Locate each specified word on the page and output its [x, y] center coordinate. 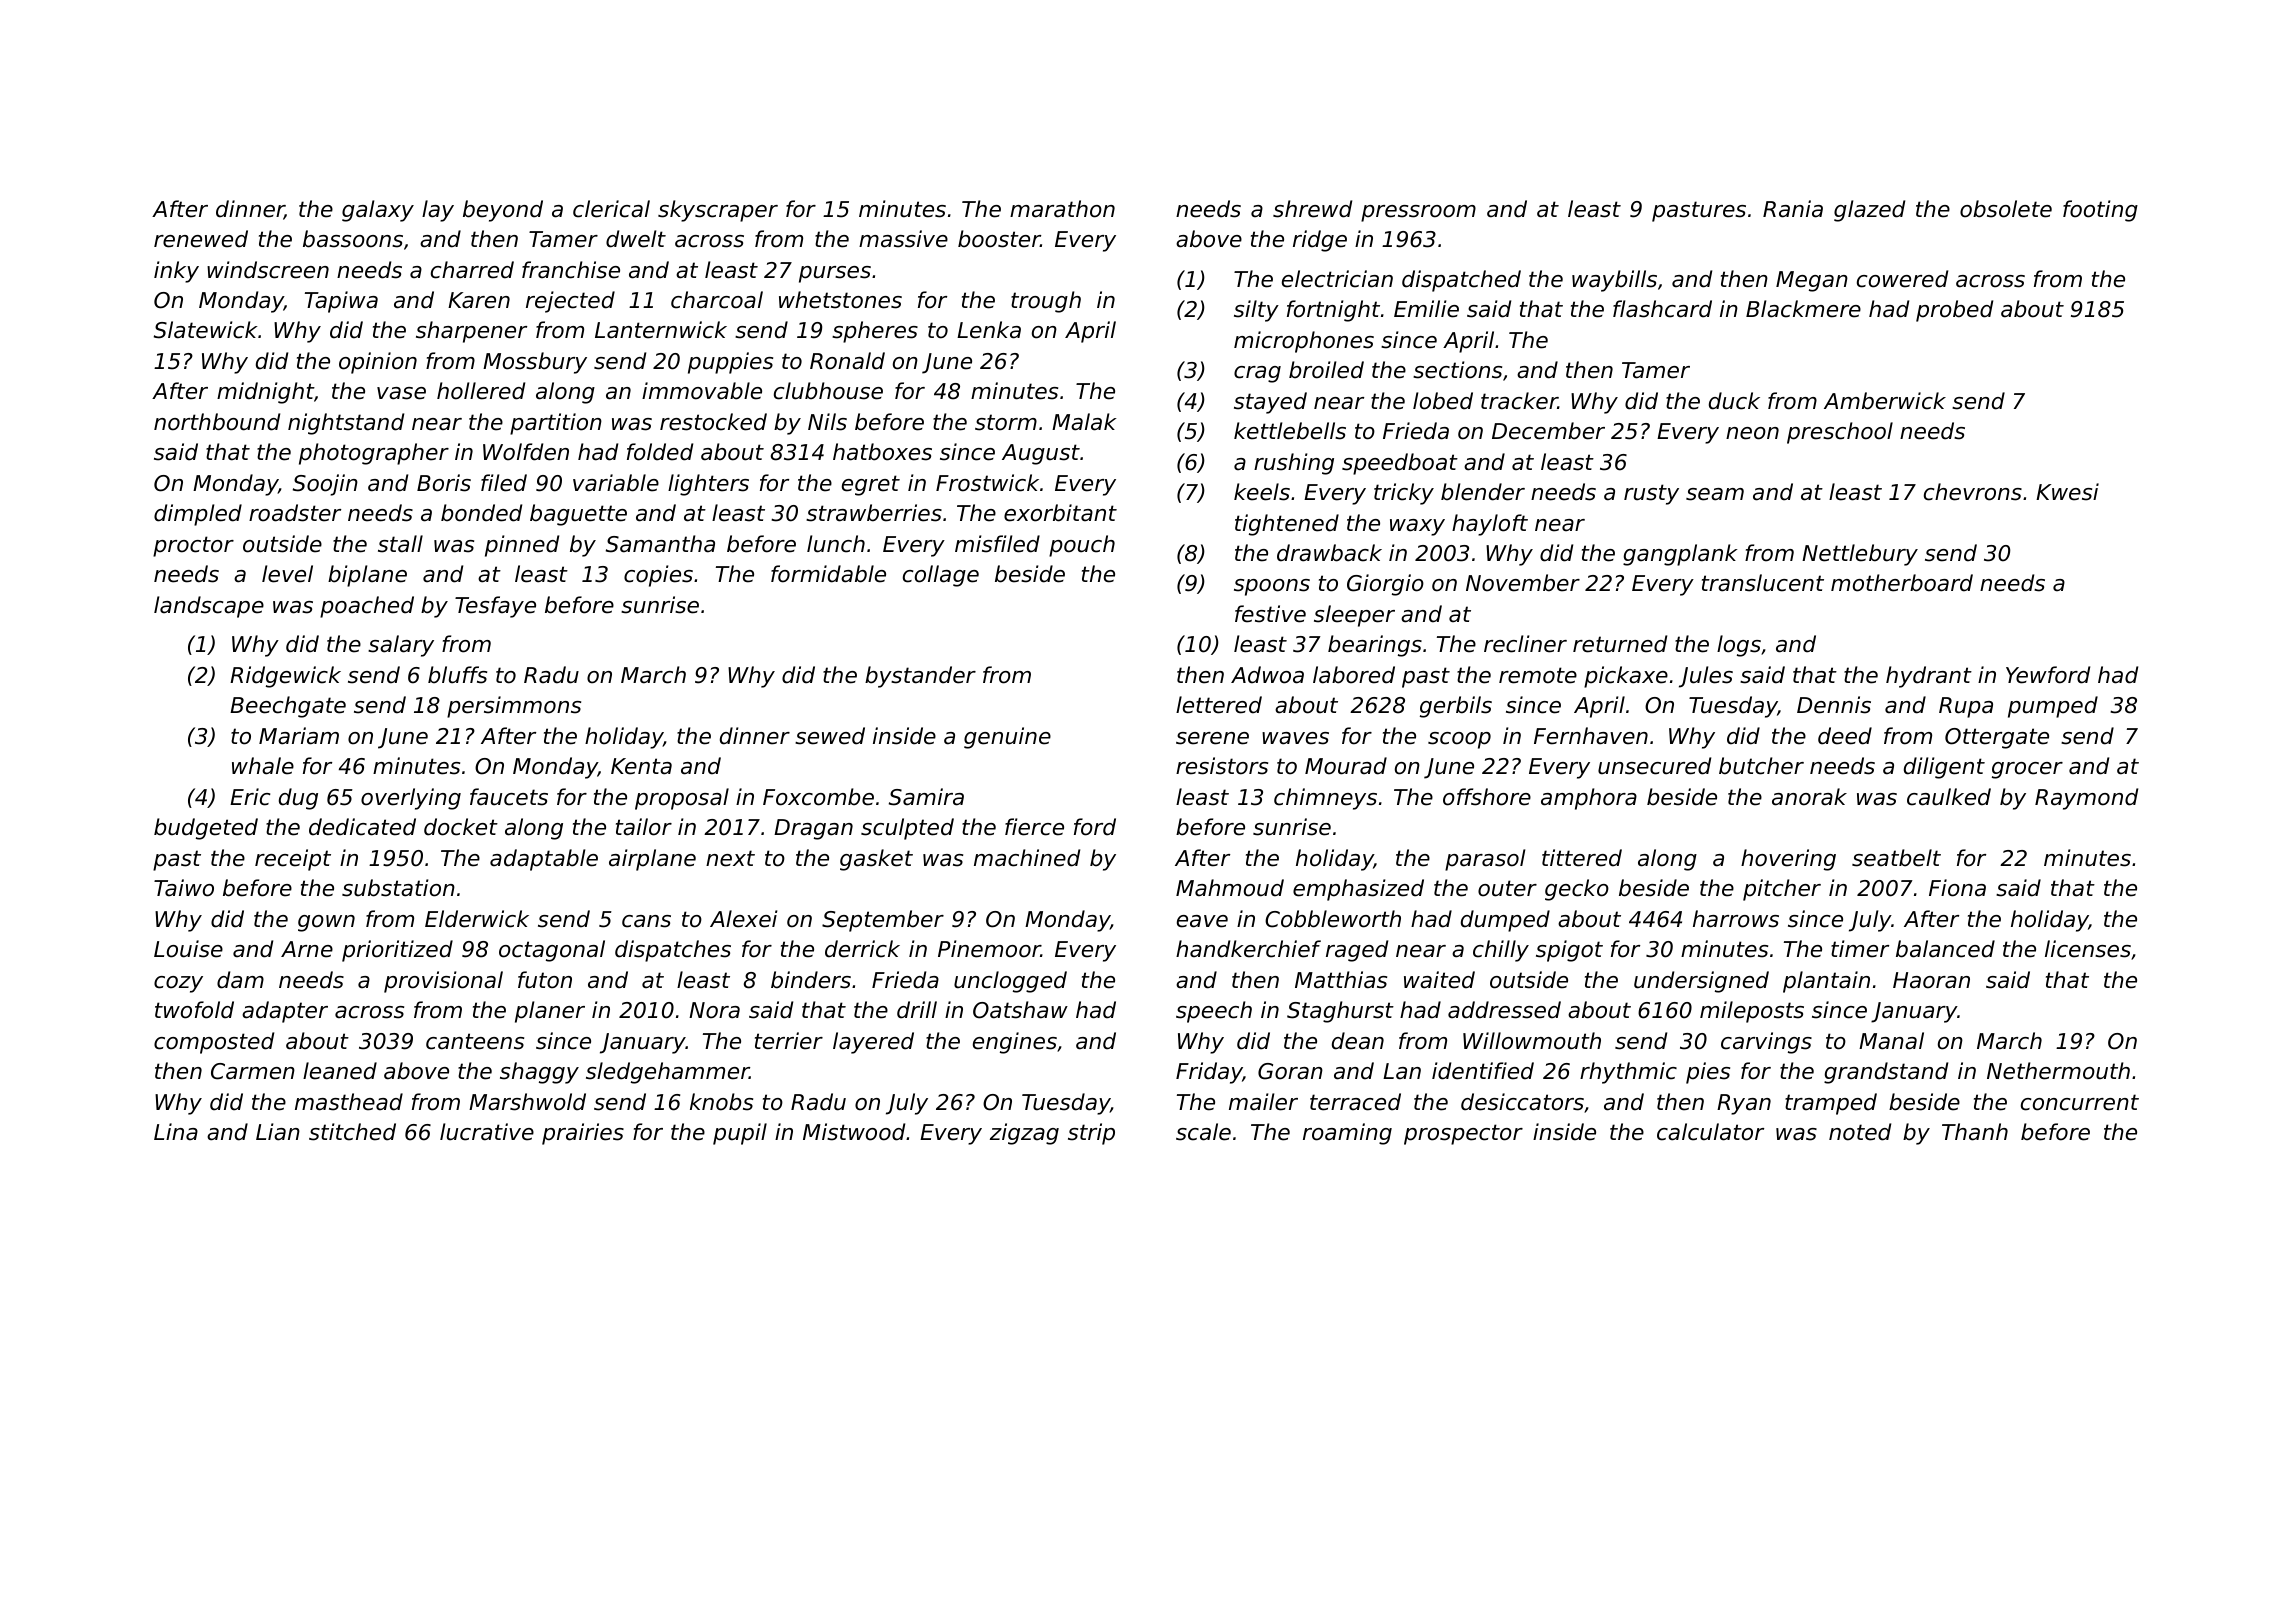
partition [556, 424]
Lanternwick [661, 330]
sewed [830, 736]
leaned [340, 1071]
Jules [1706, 677]
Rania [1793, 209]
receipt [293, 860]
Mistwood [854, 1132]
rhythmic [1628, 1073]
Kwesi [2067, 492]
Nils [827, 422]
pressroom [1418, 213]
